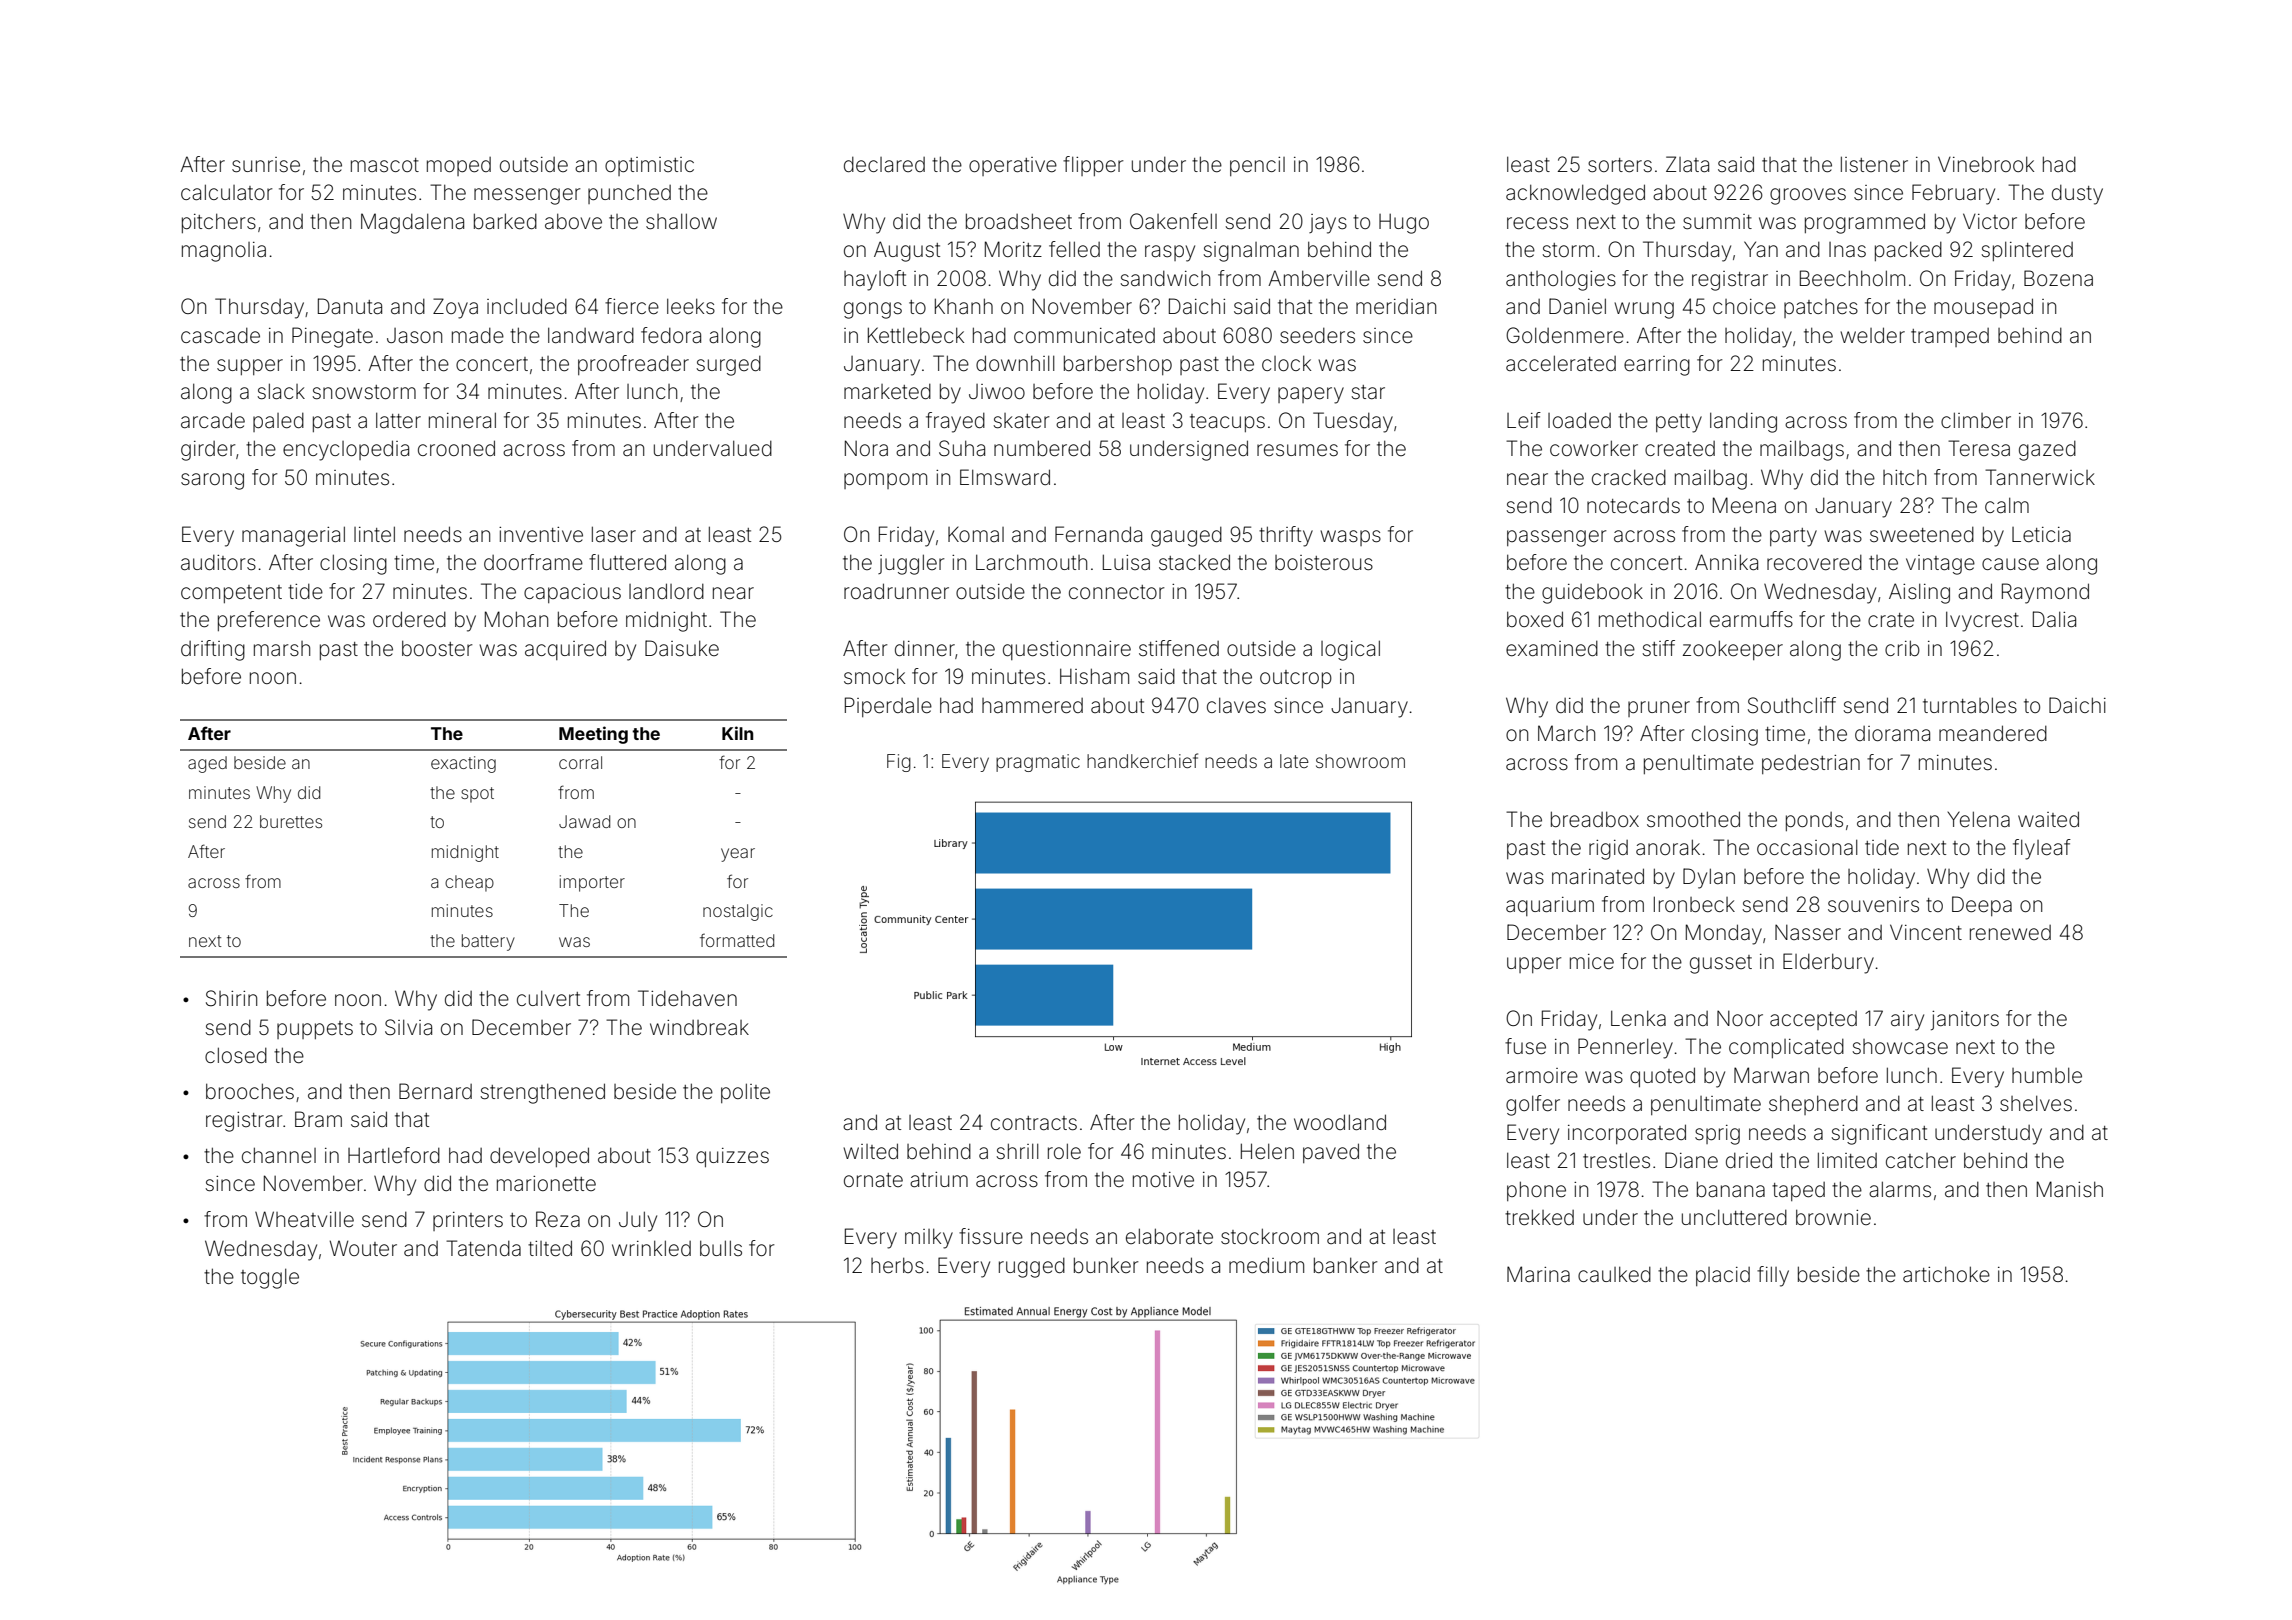 The height and width of the page is (1620, 2292). What do you see at coordinates (558, 1219) in the page?
I see `Reza` at bounding box center [558, 1219].
